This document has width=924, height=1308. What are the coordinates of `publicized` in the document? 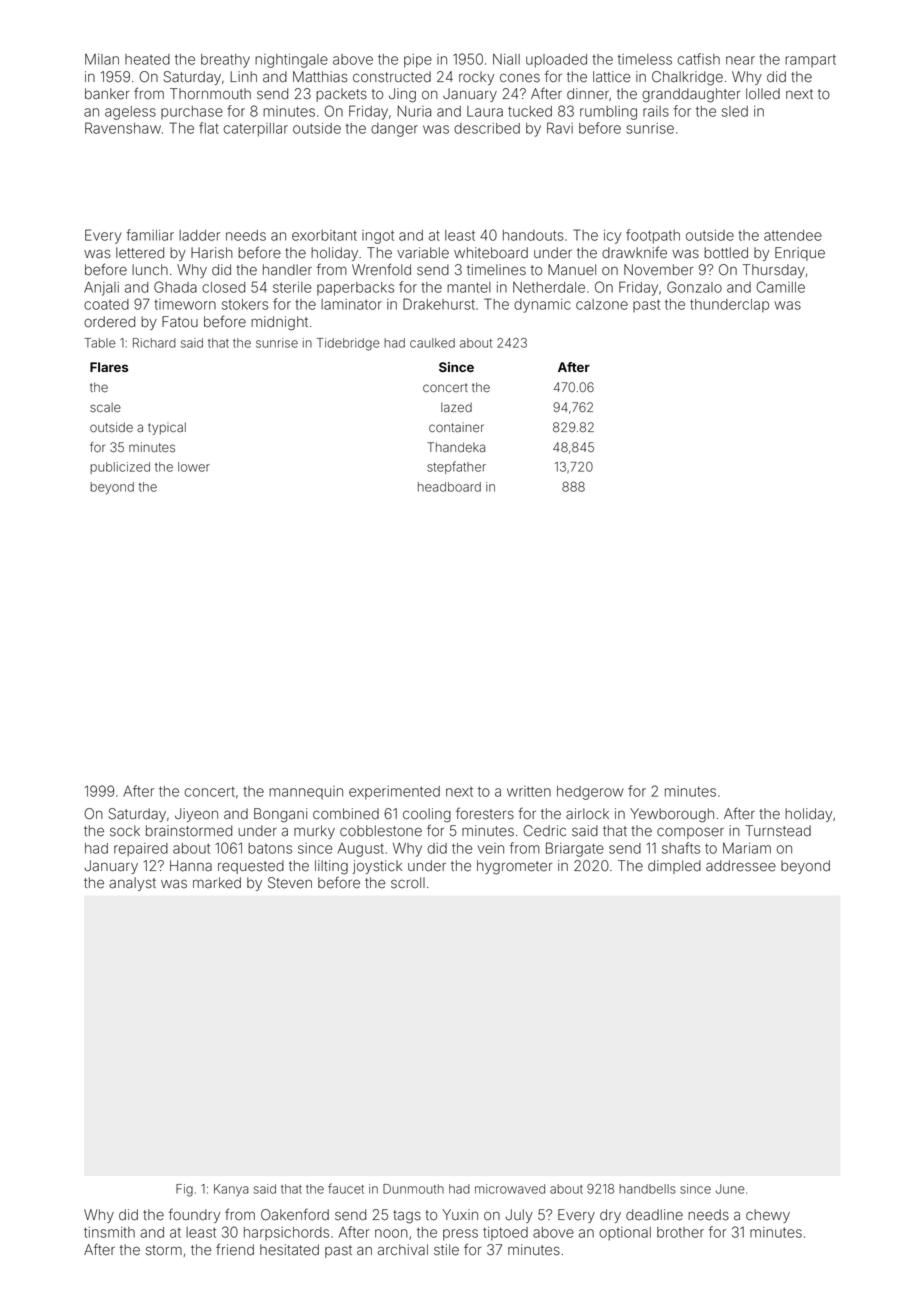 It's located at (120, 468).
